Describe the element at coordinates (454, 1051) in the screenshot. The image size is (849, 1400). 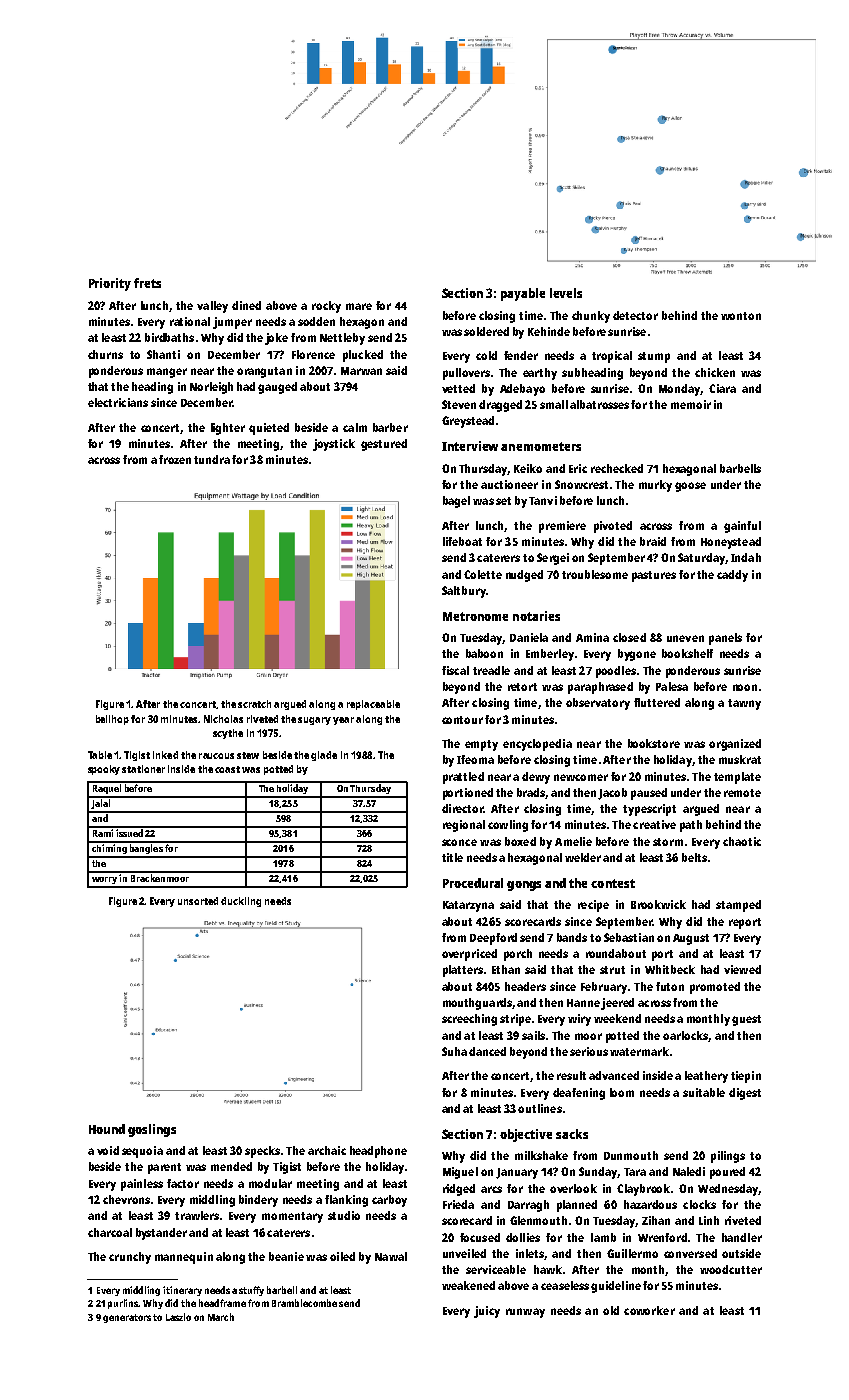
I see `Suha` at that location.
